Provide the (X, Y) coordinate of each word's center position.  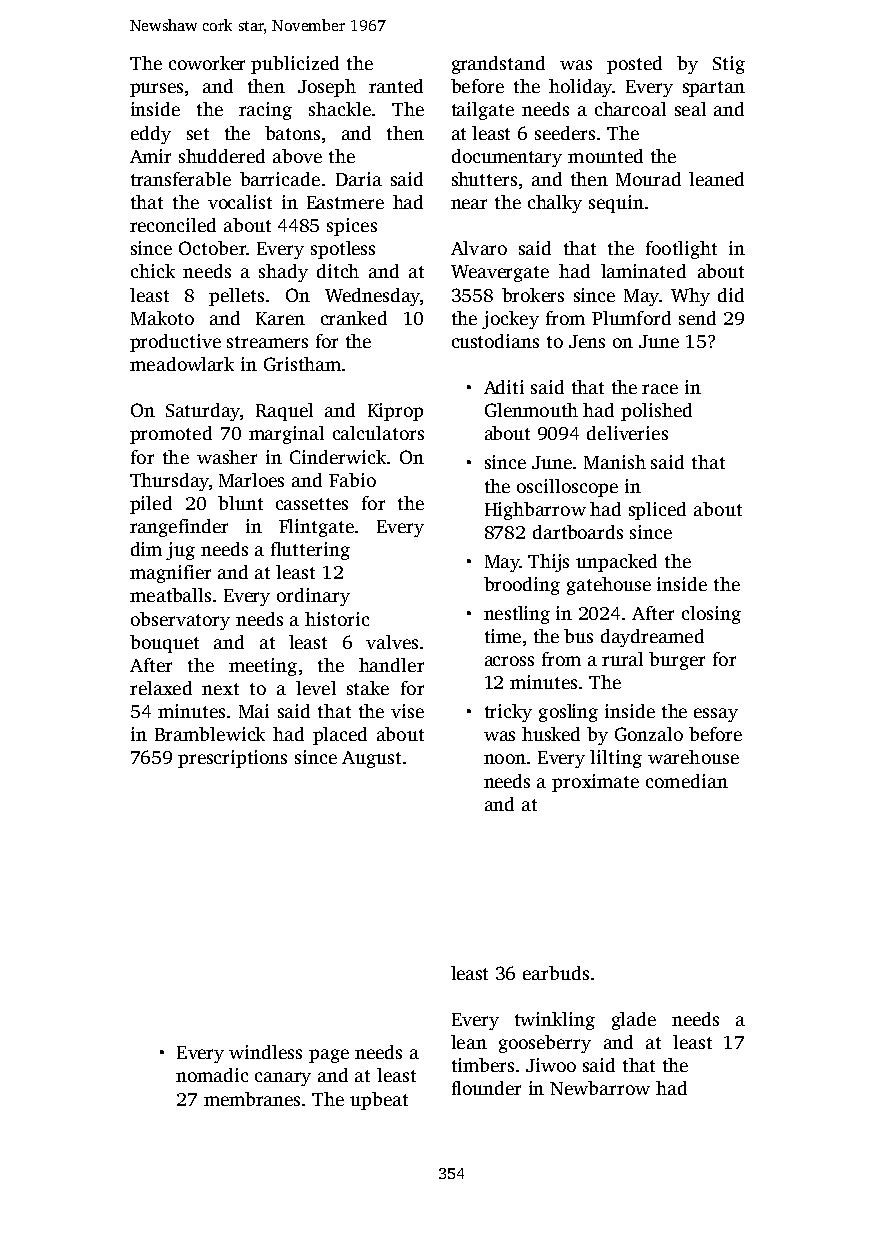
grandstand (498, 65)
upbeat (379, 1101)
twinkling (555, 1021)
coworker (207, 63)
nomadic (212, 1075)
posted (634, 65)
